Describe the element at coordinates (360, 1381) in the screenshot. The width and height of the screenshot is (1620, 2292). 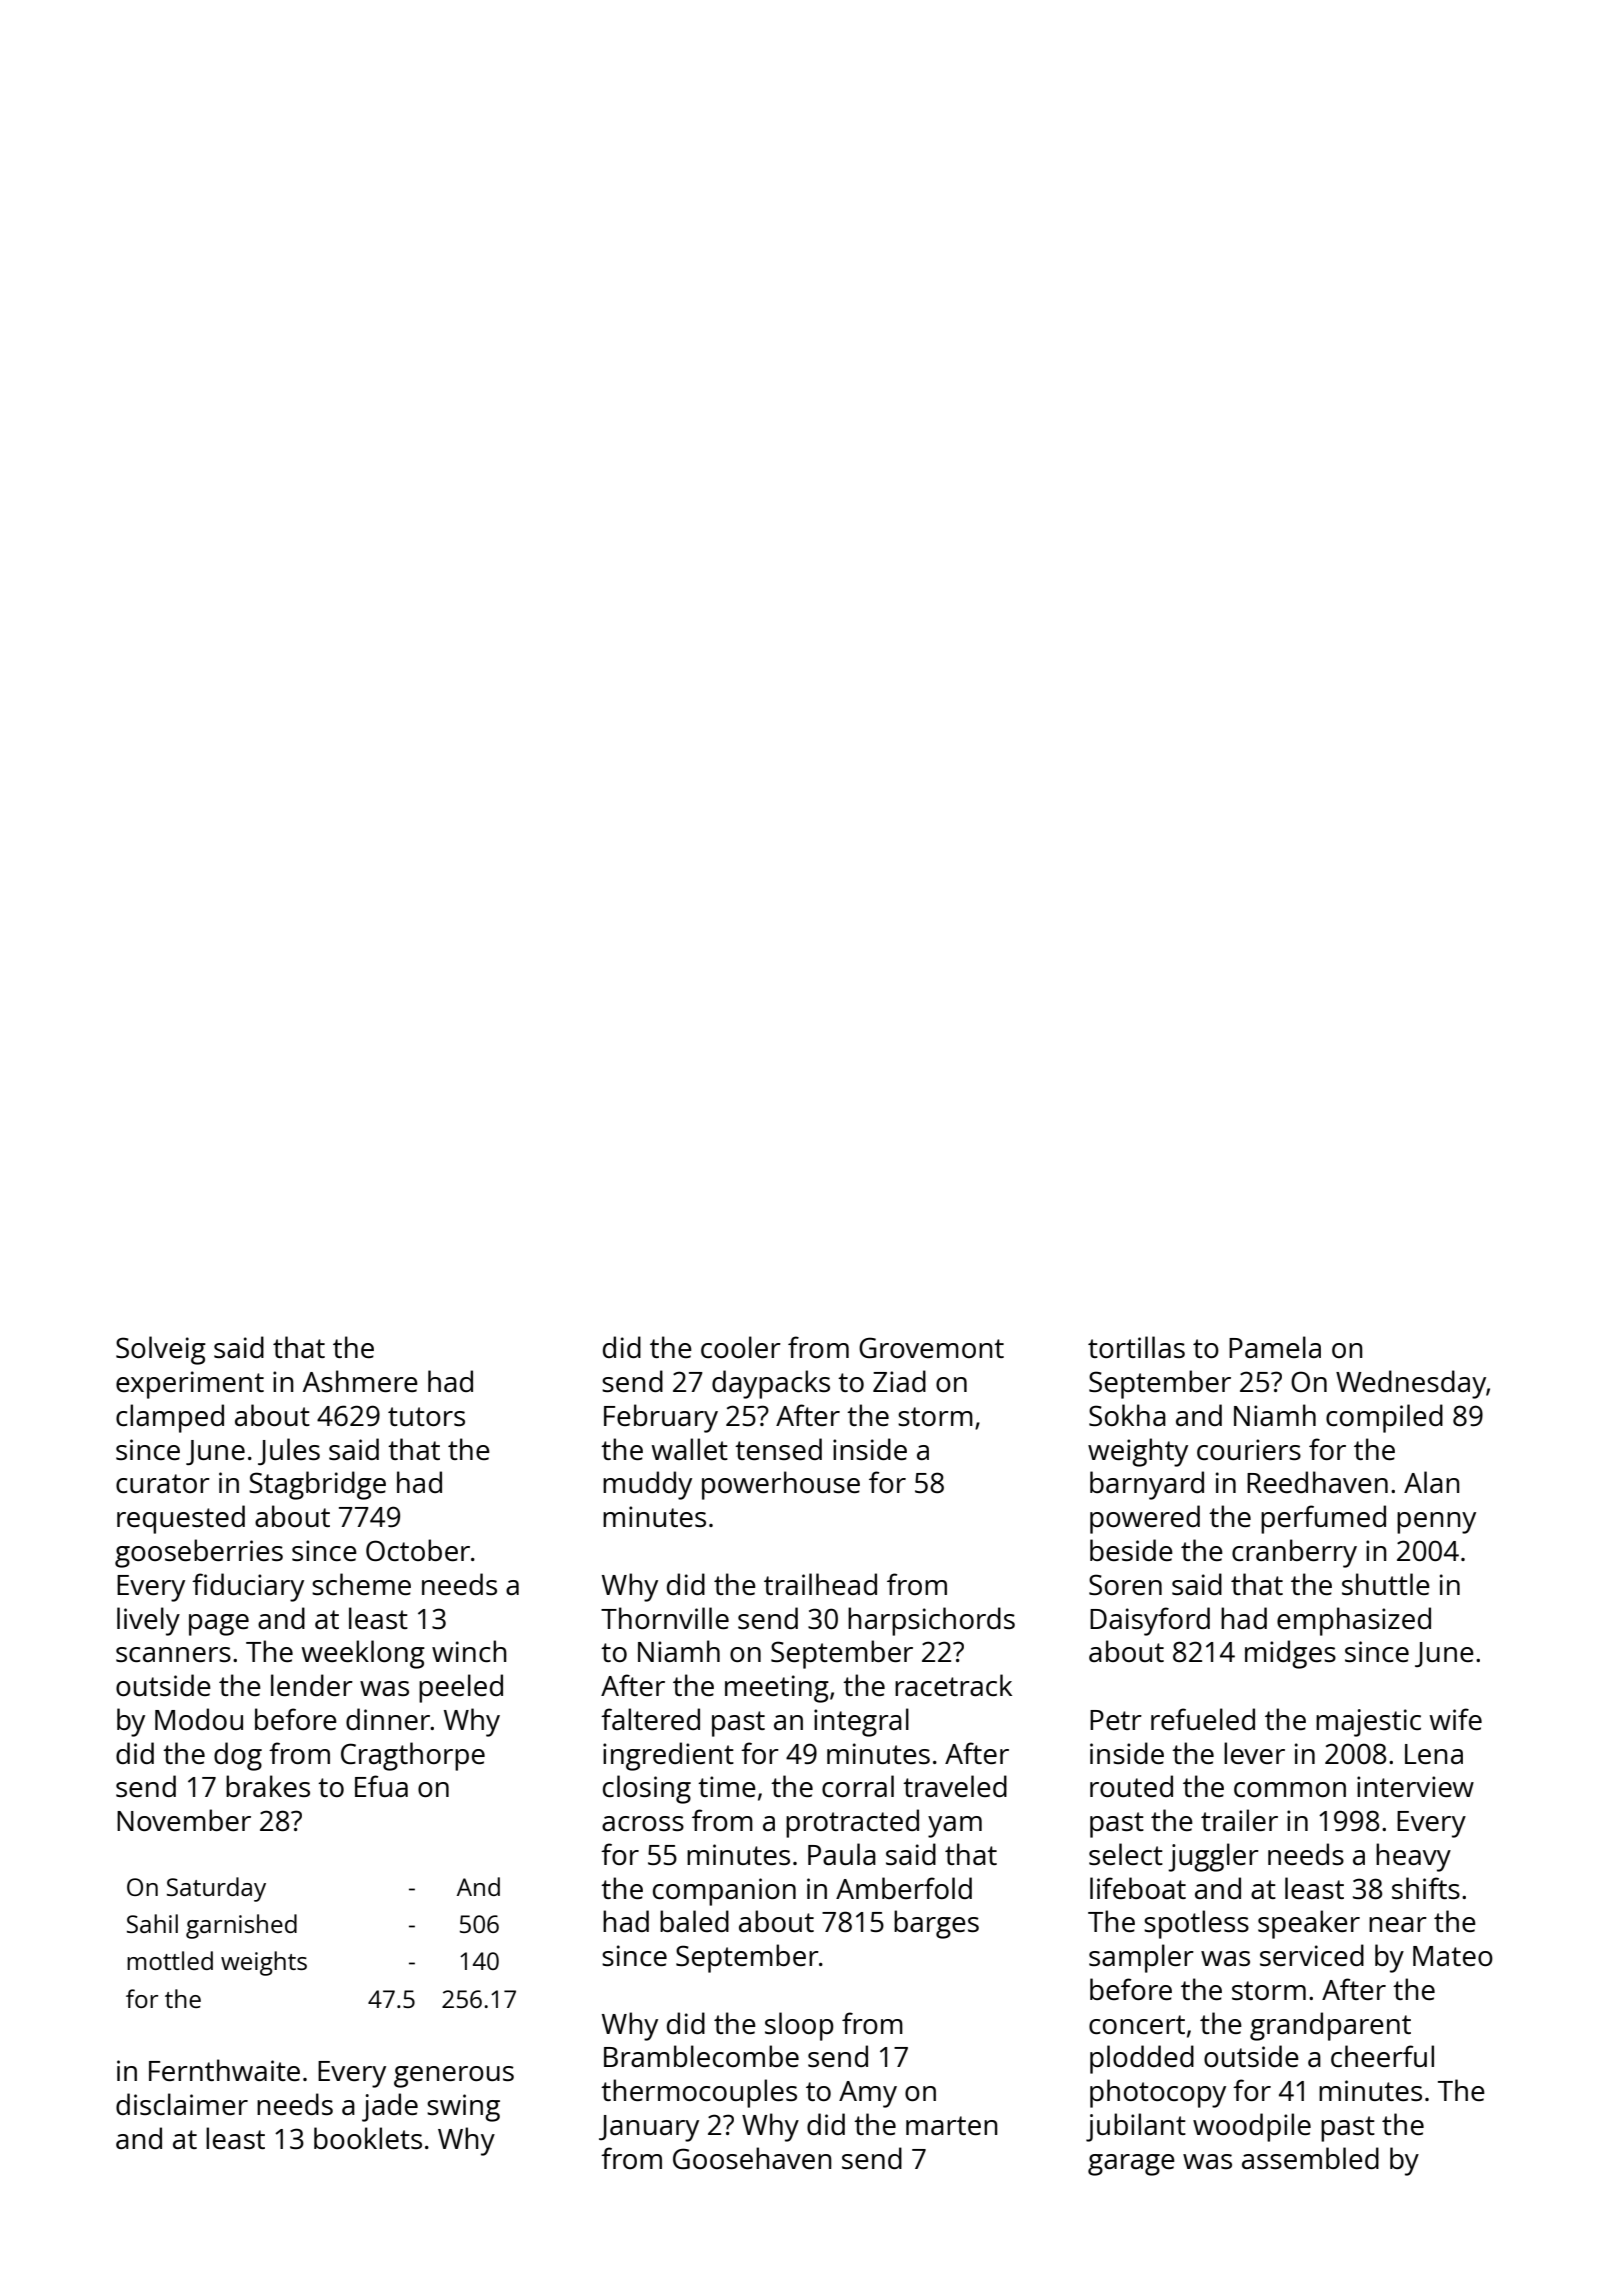
I see `Ashmere` at that location.
